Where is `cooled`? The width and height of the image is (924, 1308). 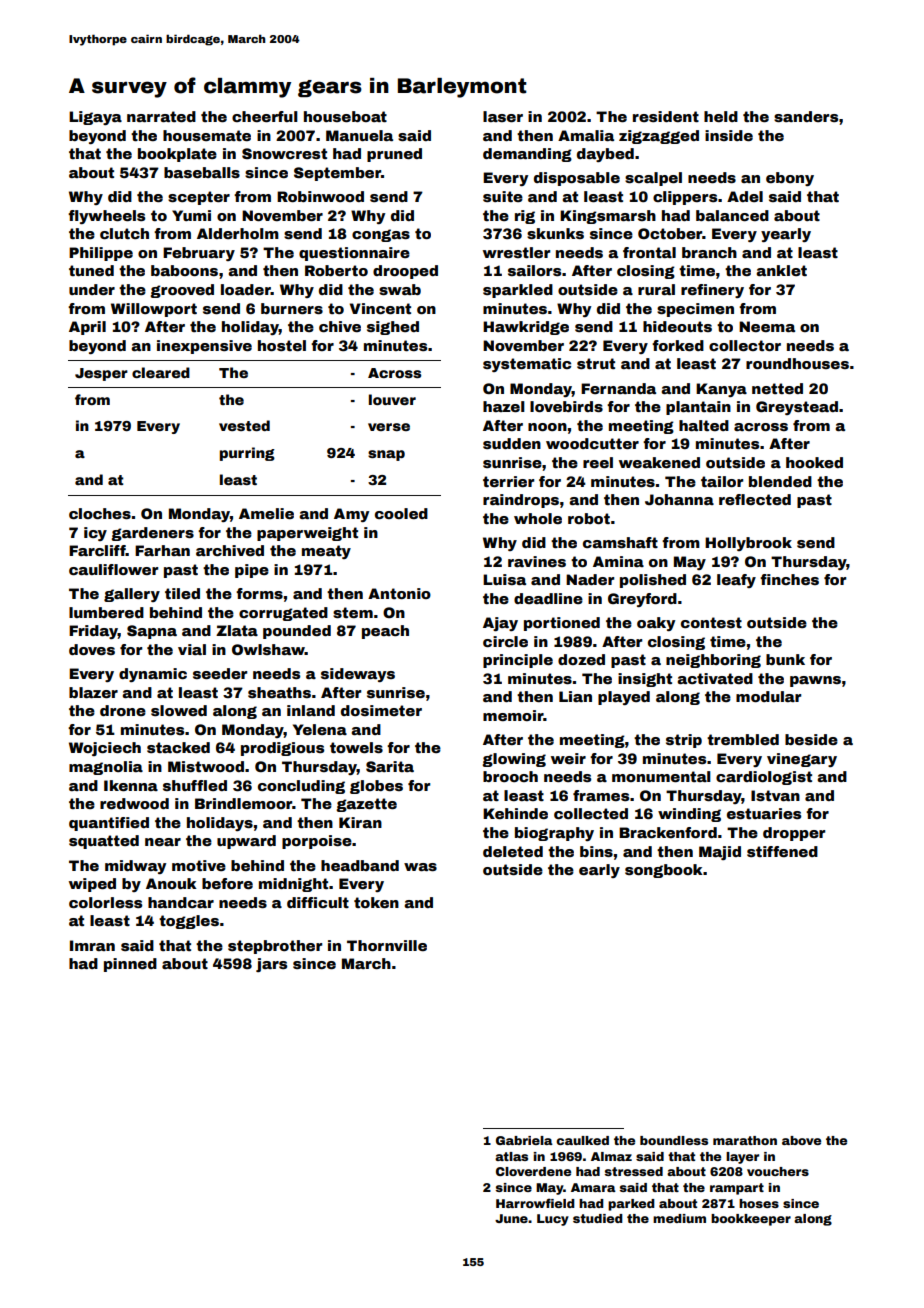
cooled is located at coordinates (401, 513).
